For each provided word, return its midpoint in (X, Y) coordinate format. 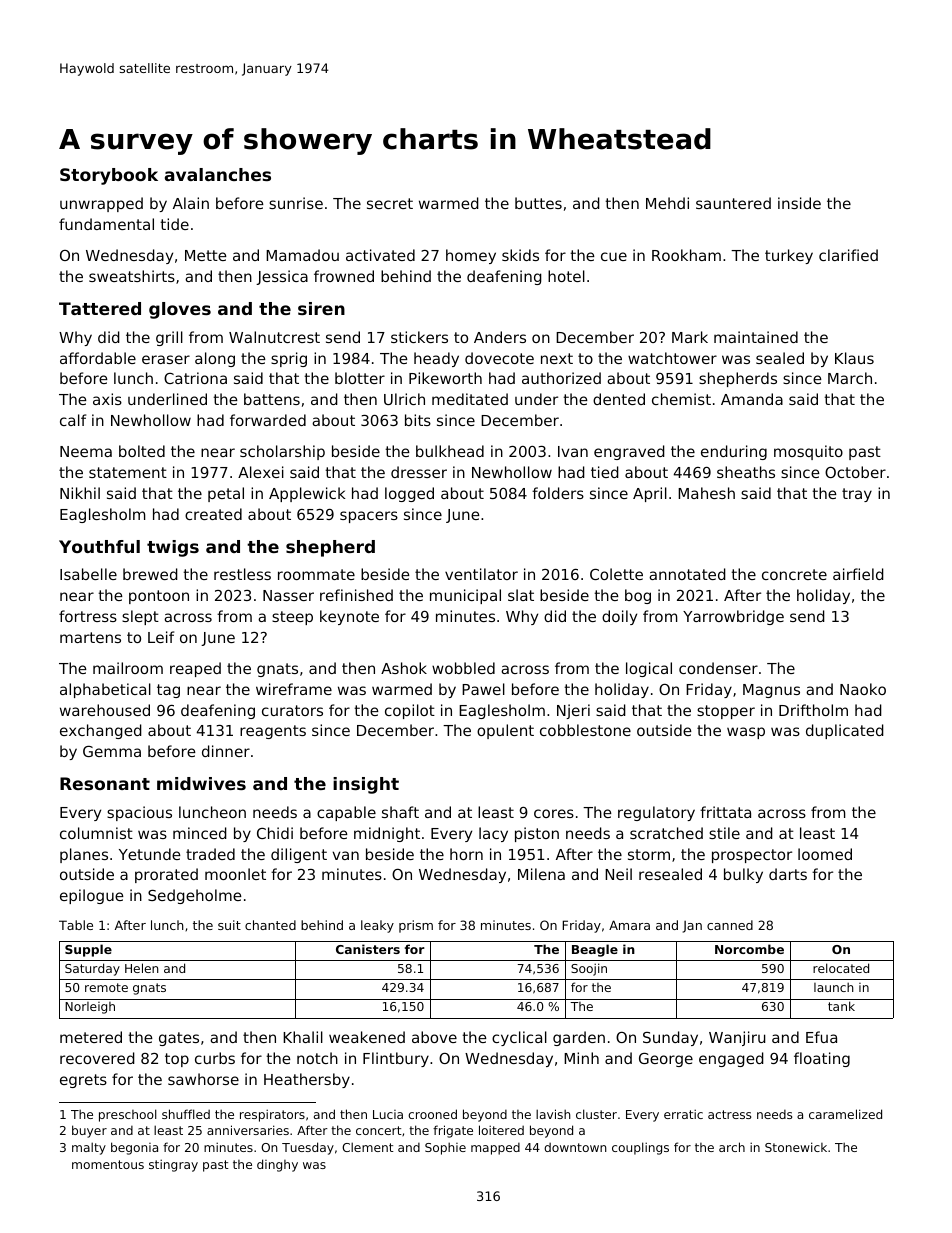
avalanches (218, 174)
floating (822, 1059)
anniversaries (248, 1130)
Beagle (595, 950)
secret (390, 203)
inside (799, 203)
